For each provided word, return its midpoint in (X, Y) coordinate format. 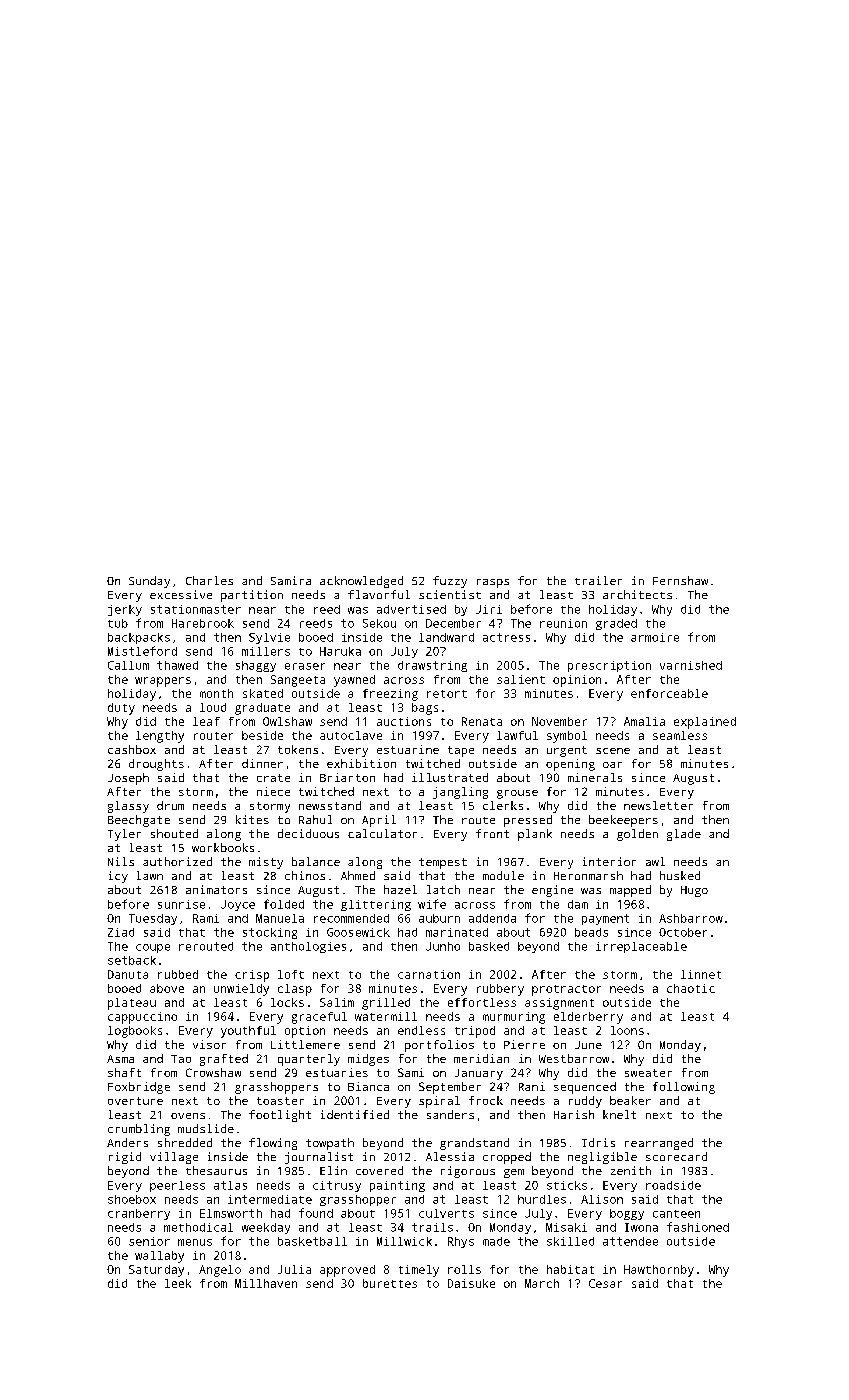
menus (195, 1242)
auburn (439, 918)
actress (506, 637)
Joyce (238, 905)
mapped (630, 891)
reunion (563, 623)
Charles (209, 580)
